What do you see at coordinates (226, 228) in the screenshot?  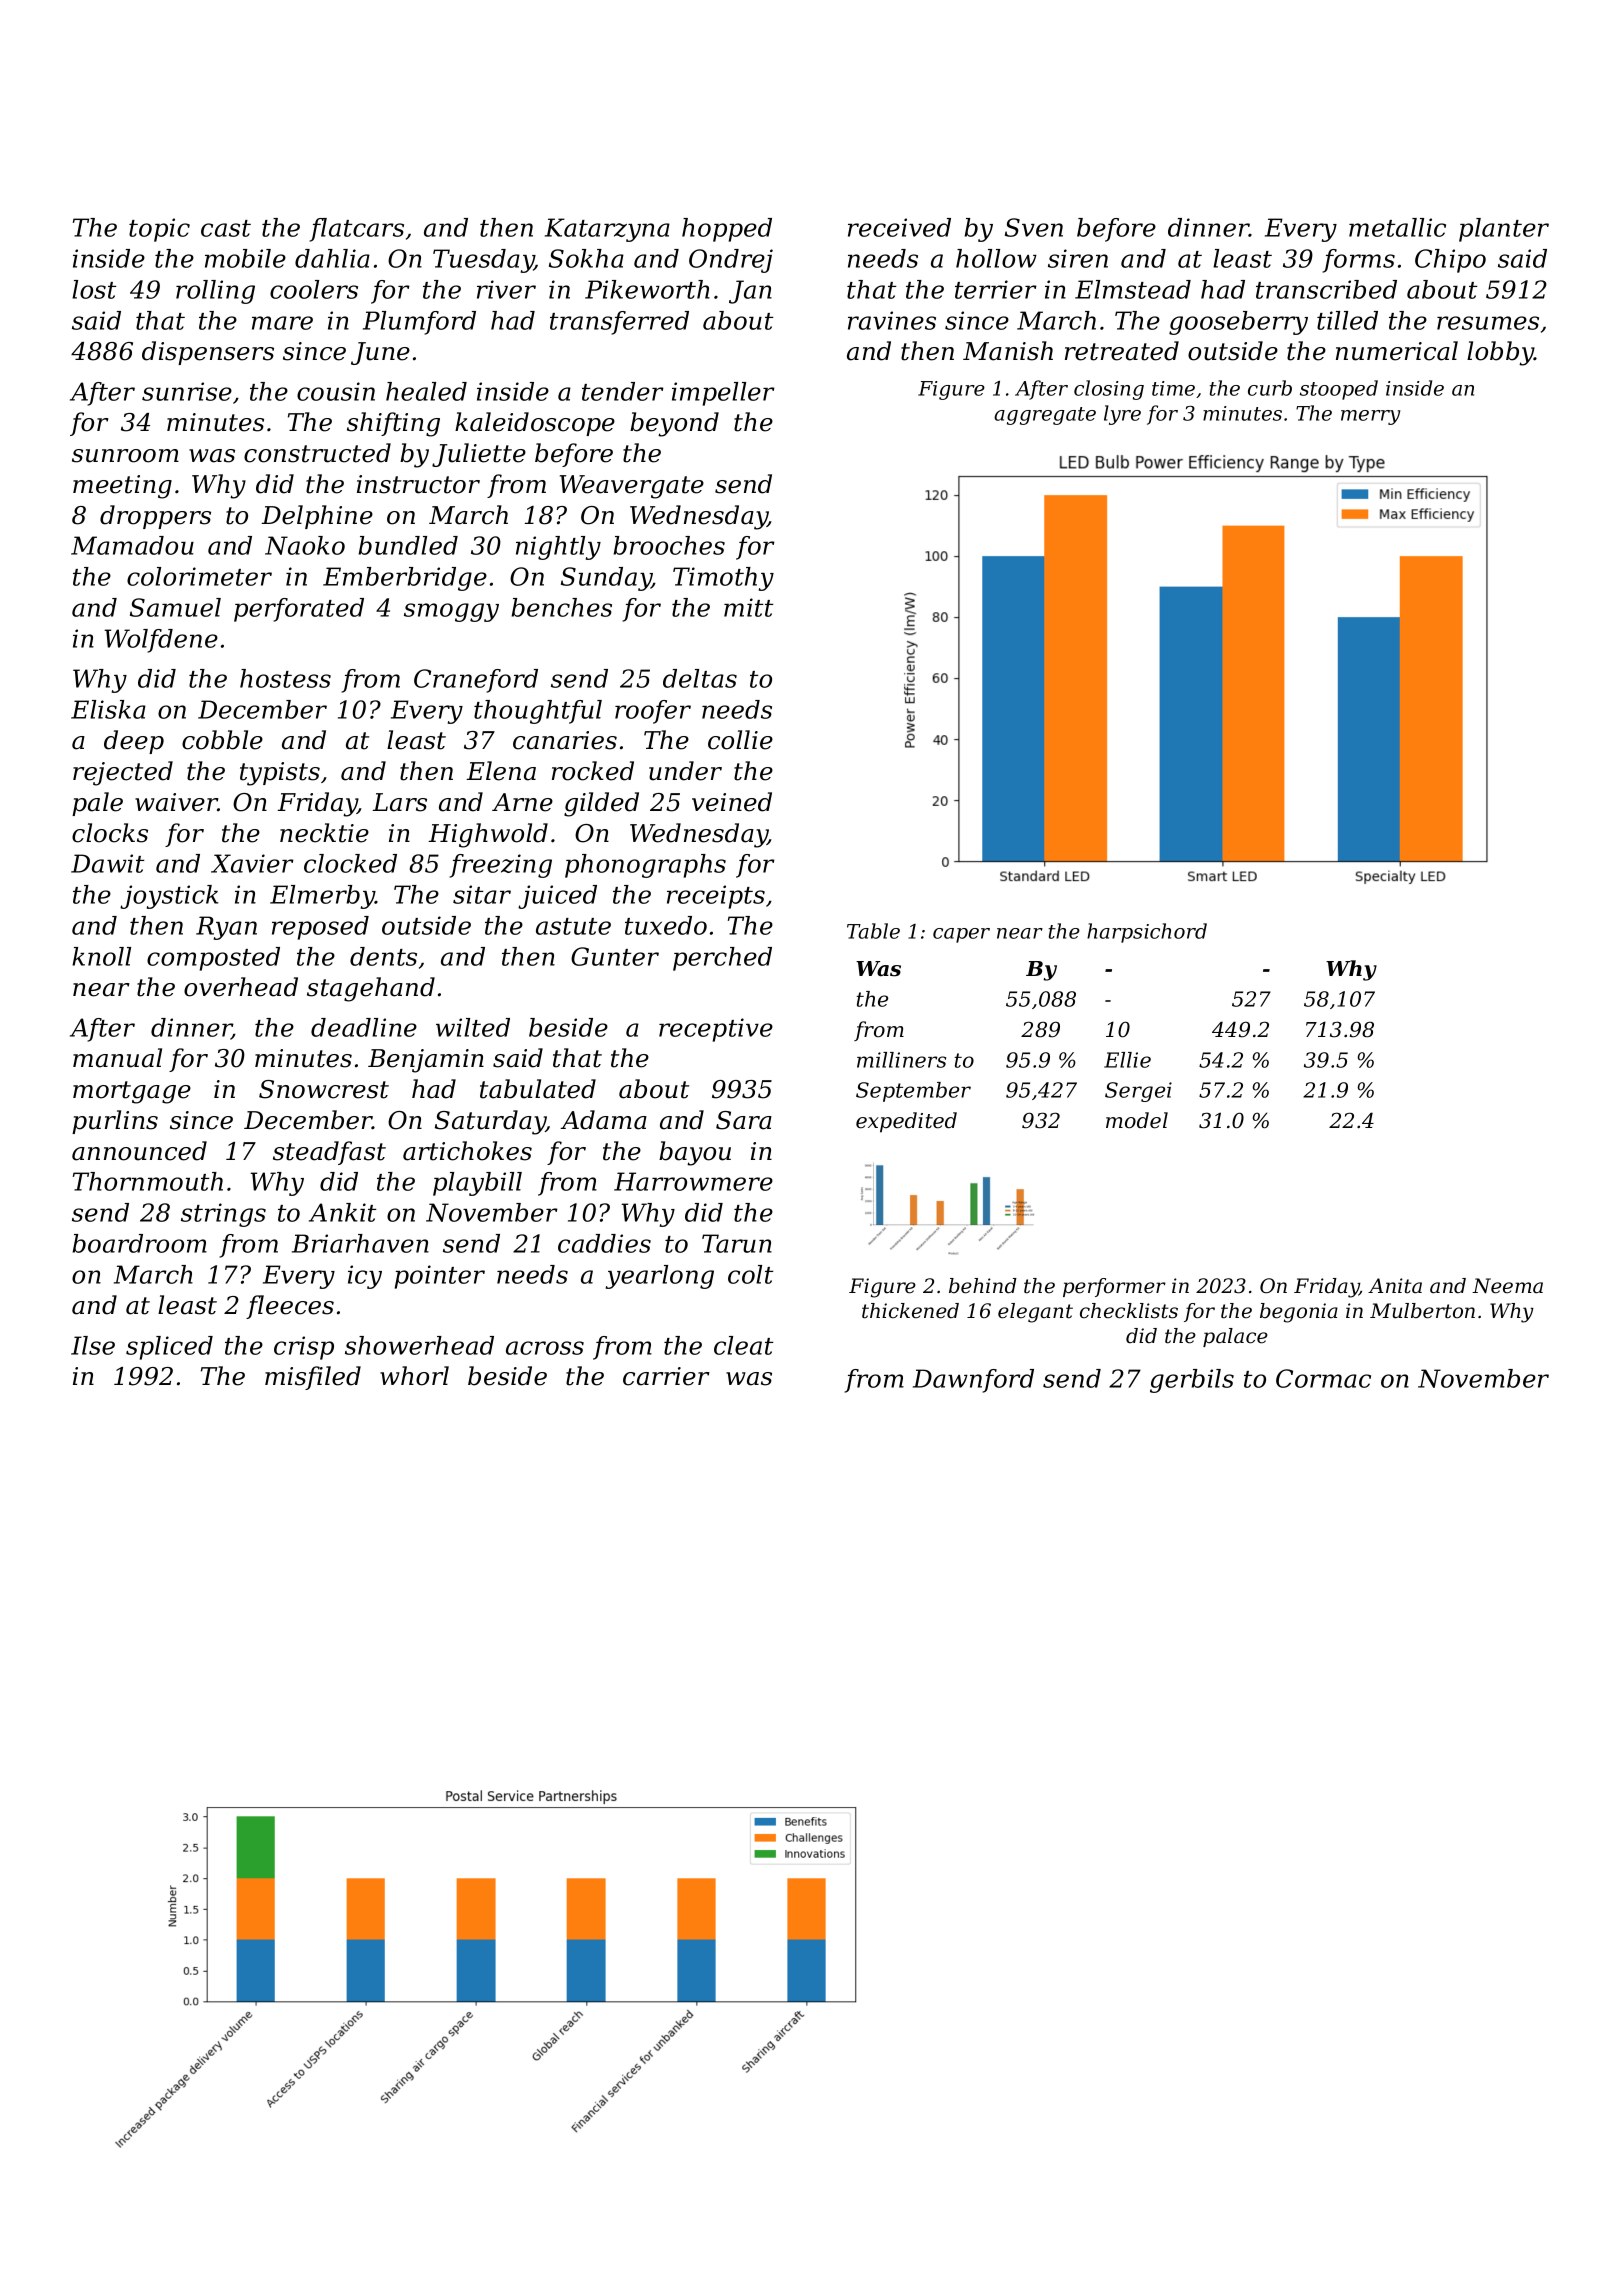 I see `cast` at bounding box center [226, 228].
